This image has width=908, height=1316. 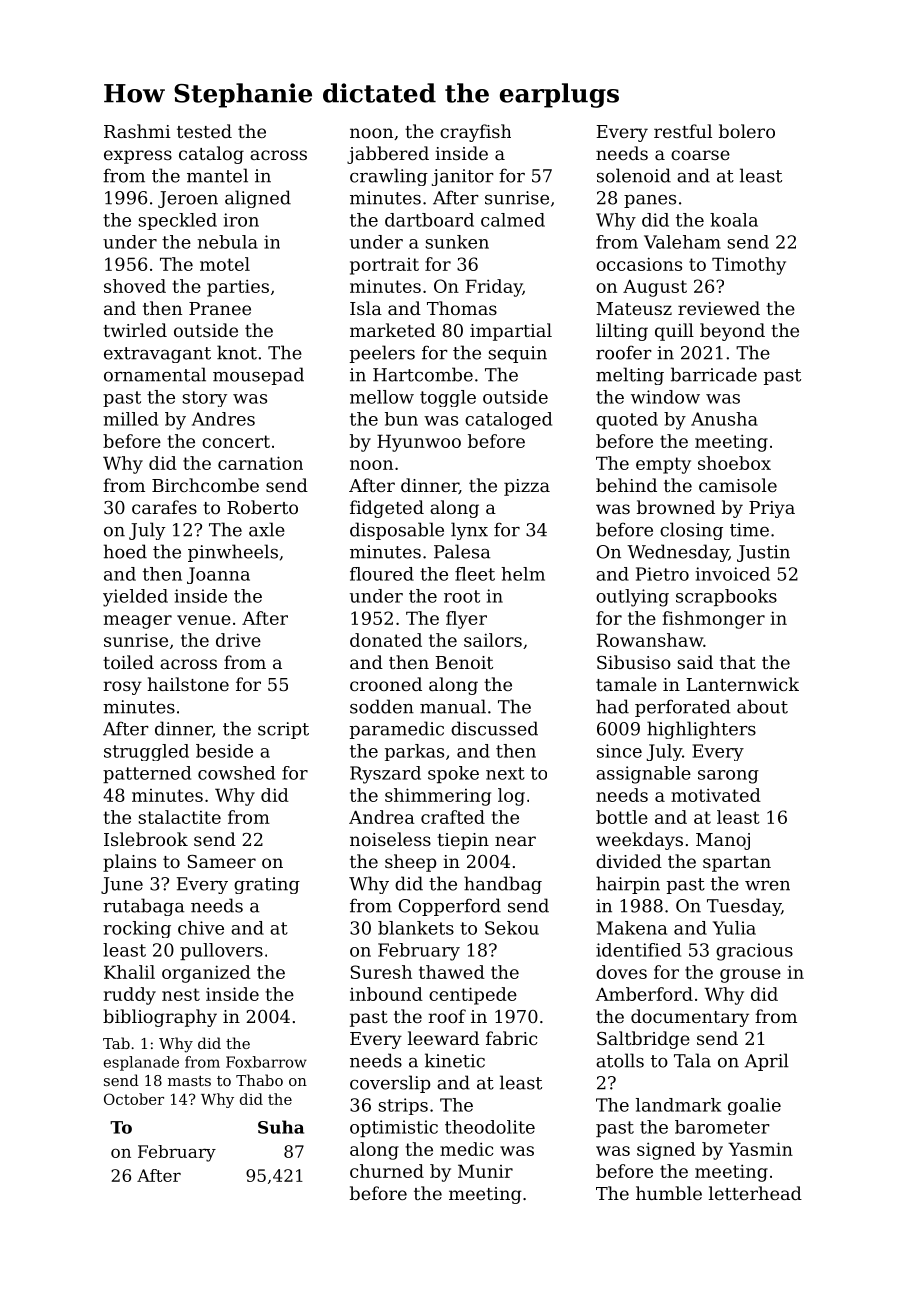 What do you see at coordinates (147, 774) in the image?
I see `patterned` at bounding box center [147, 774].
